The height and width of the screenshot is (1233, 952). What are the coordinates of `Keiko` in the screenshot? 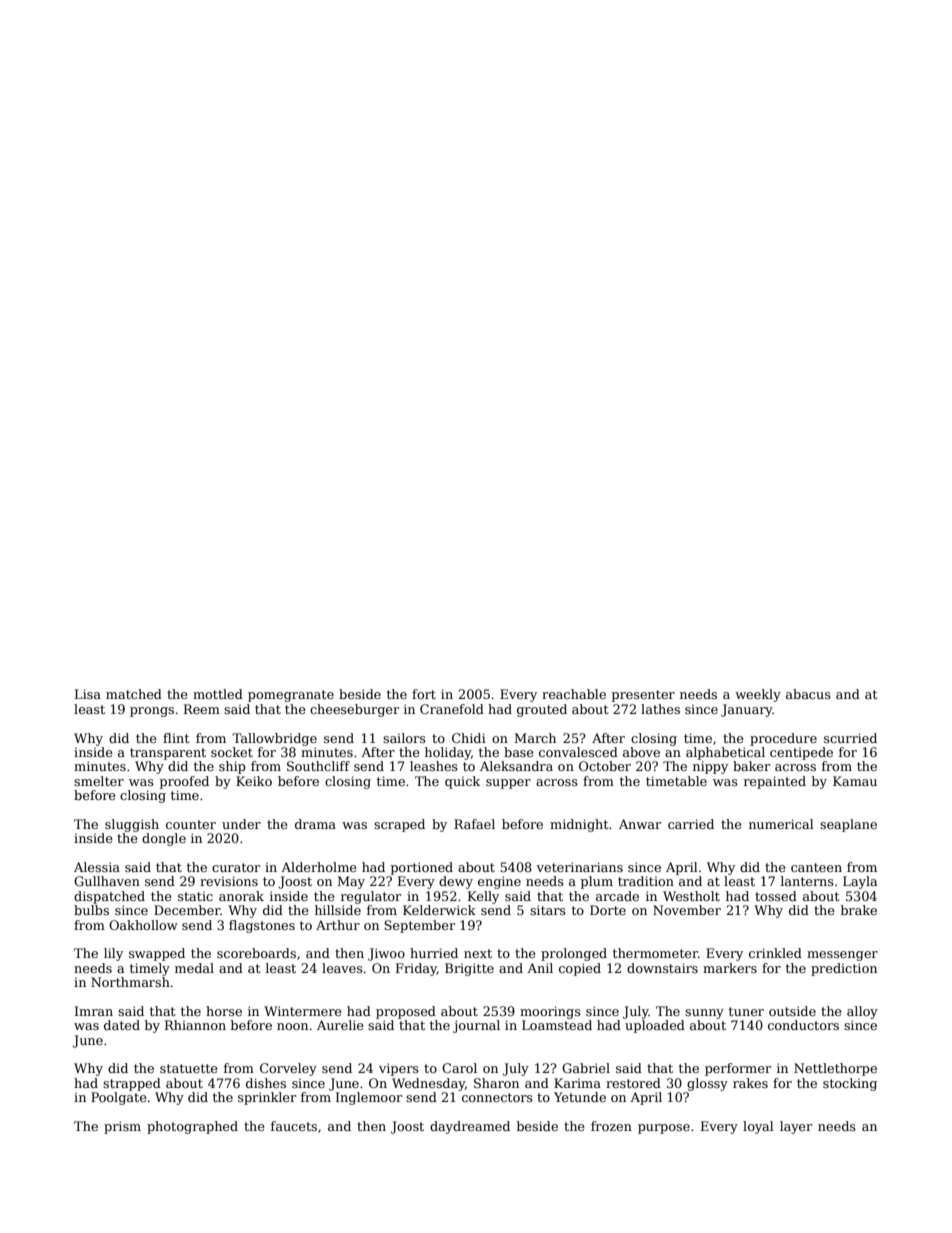 It's located at (254, 781).
